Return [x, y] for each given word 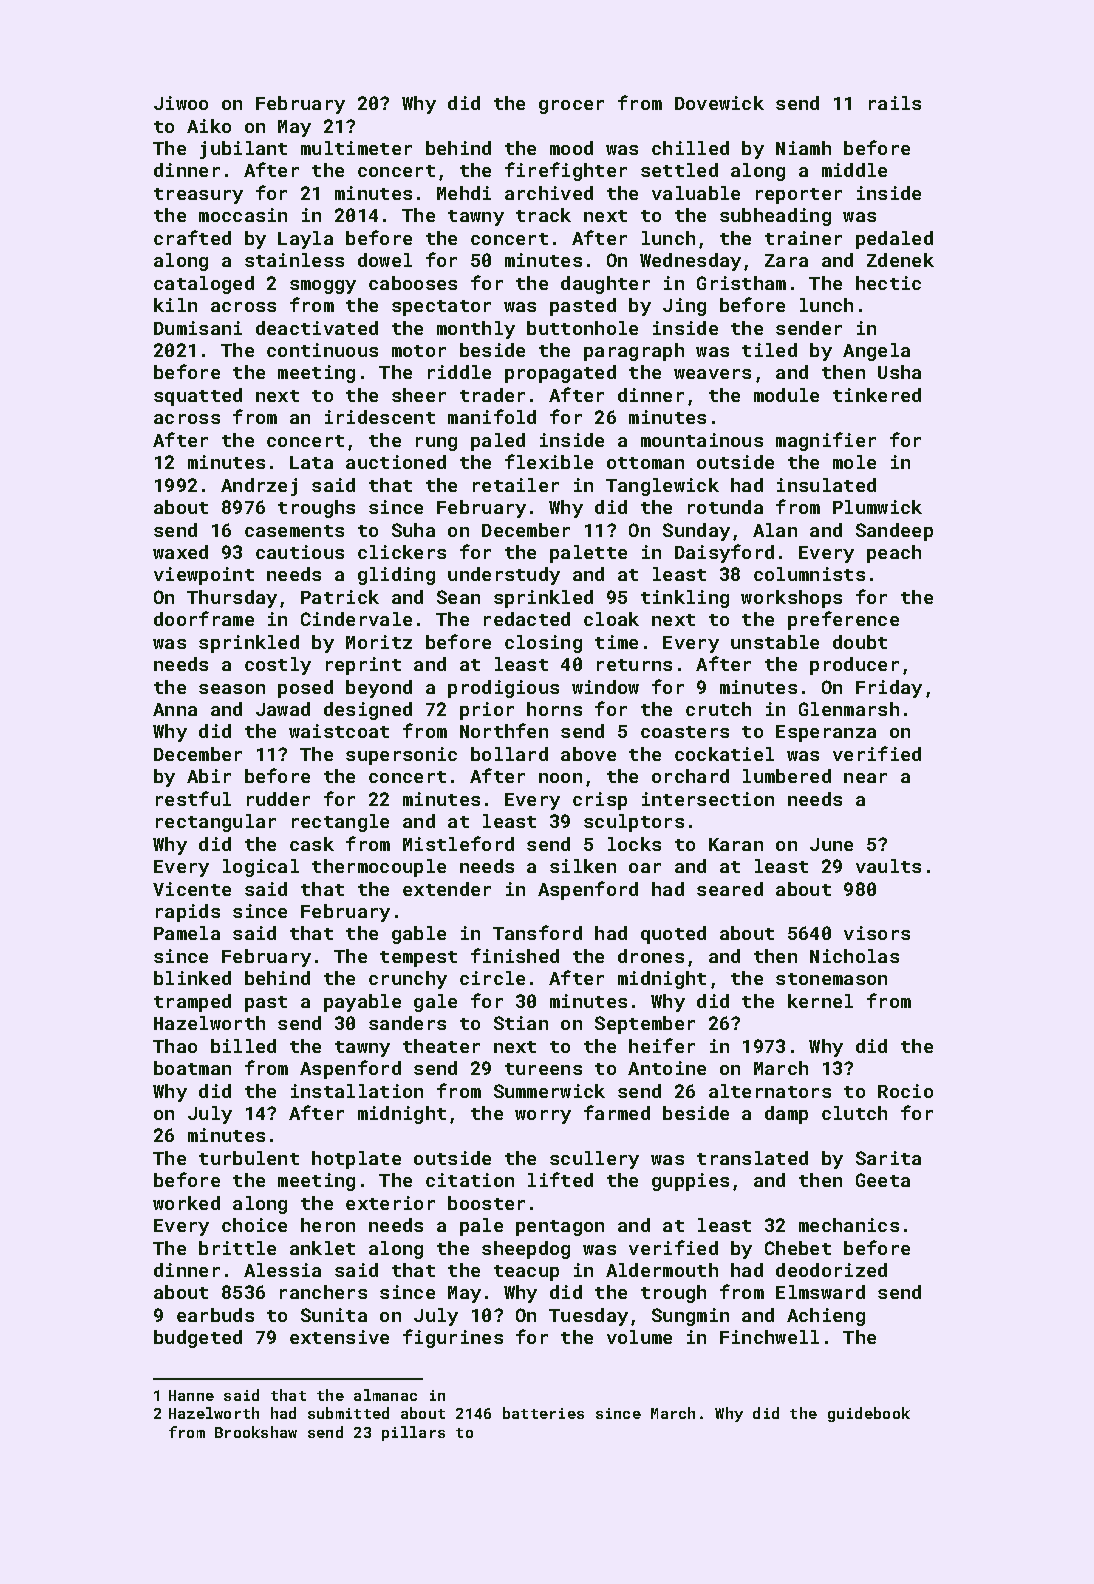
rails [895, 103]
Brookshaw [256, 1432]
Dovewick [719, 103]
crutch [718, 709]
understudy [504, 576]
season [232, 689]
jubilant [243, 150]
